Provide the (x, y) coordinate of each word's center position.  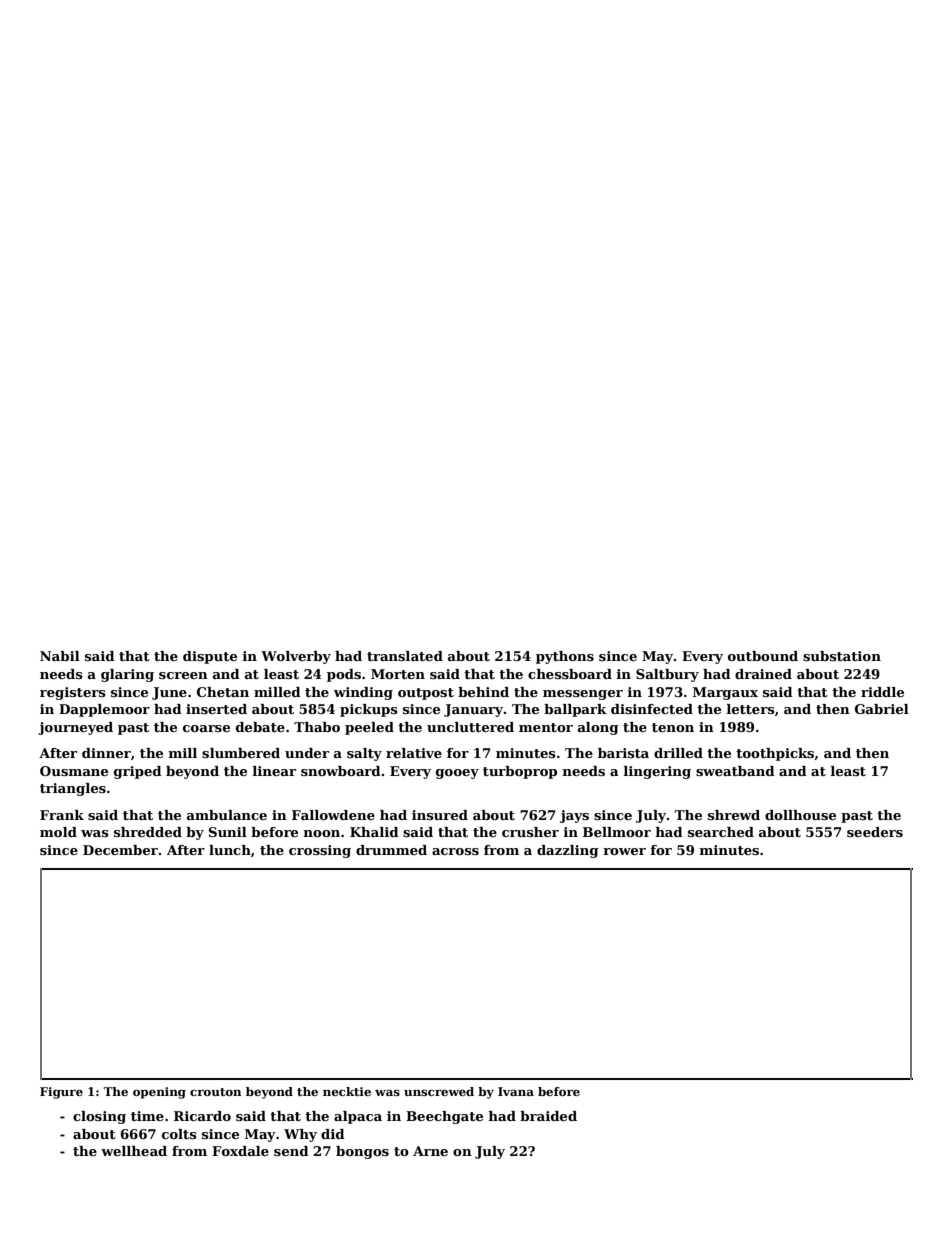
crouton (216, 1092)
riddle (882, 692)
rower (624, 851)
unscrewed (439, 1091)
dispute (210, 657)
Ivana (516, 1091)
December (120, 850)
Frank (62, 815)
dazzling (568, 851)
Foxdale (240, 1151)
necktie (347, 1091)
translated (405, 656)
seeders (875, 832)
